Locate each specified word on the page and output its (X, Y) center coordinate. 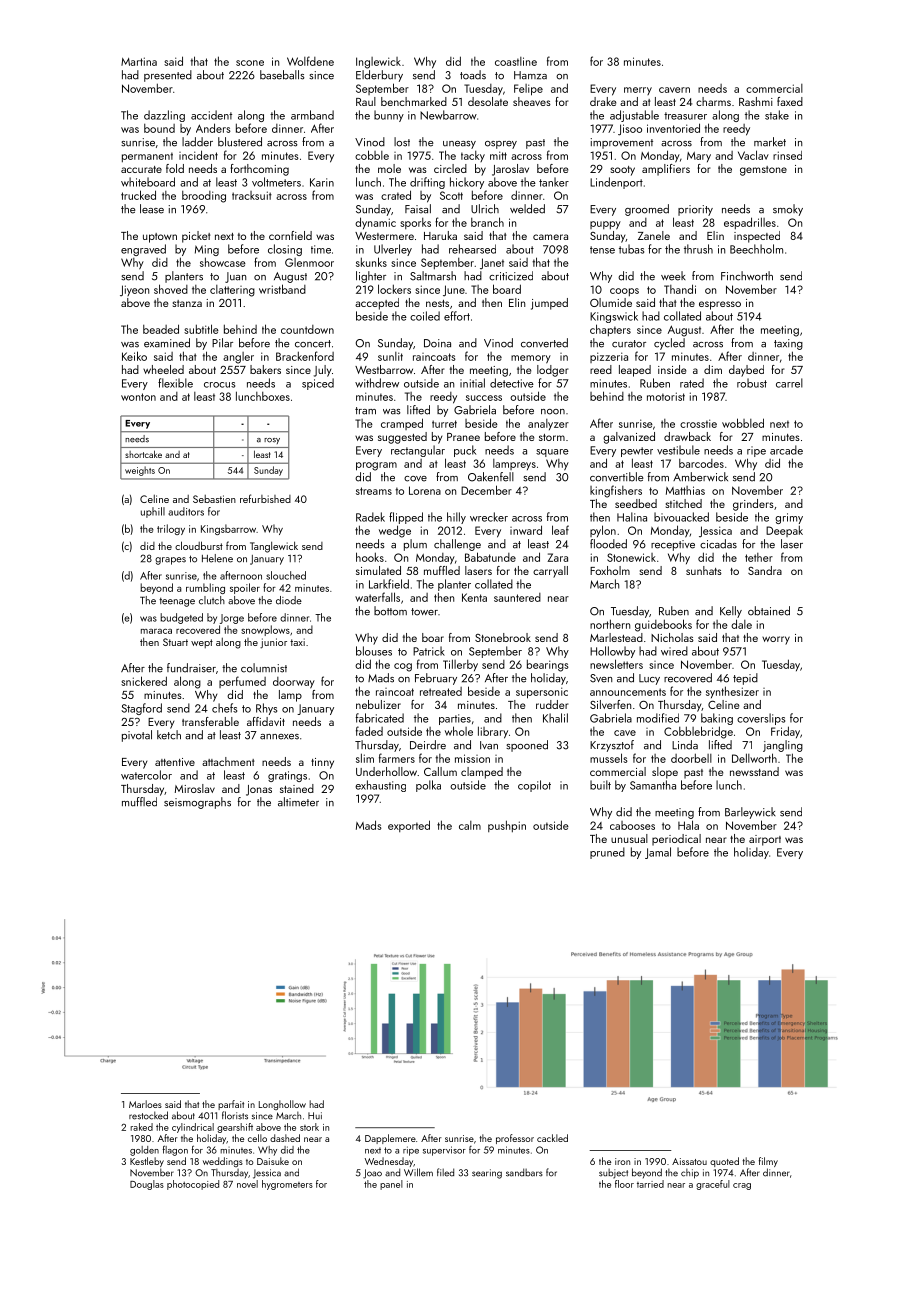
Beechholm (756, 249)
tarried (650, 1184)
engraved (143, 250)
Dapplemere (390, 1139)
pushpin (507, 826)
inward (526, 530)
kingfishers (616, 491)
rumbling (205, 588)
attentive (175, 762)
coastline (516, 61)
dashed (285, 1138)
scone (250, 63)
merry (638, 91)
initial (472, 383)
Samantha (653, 785)
